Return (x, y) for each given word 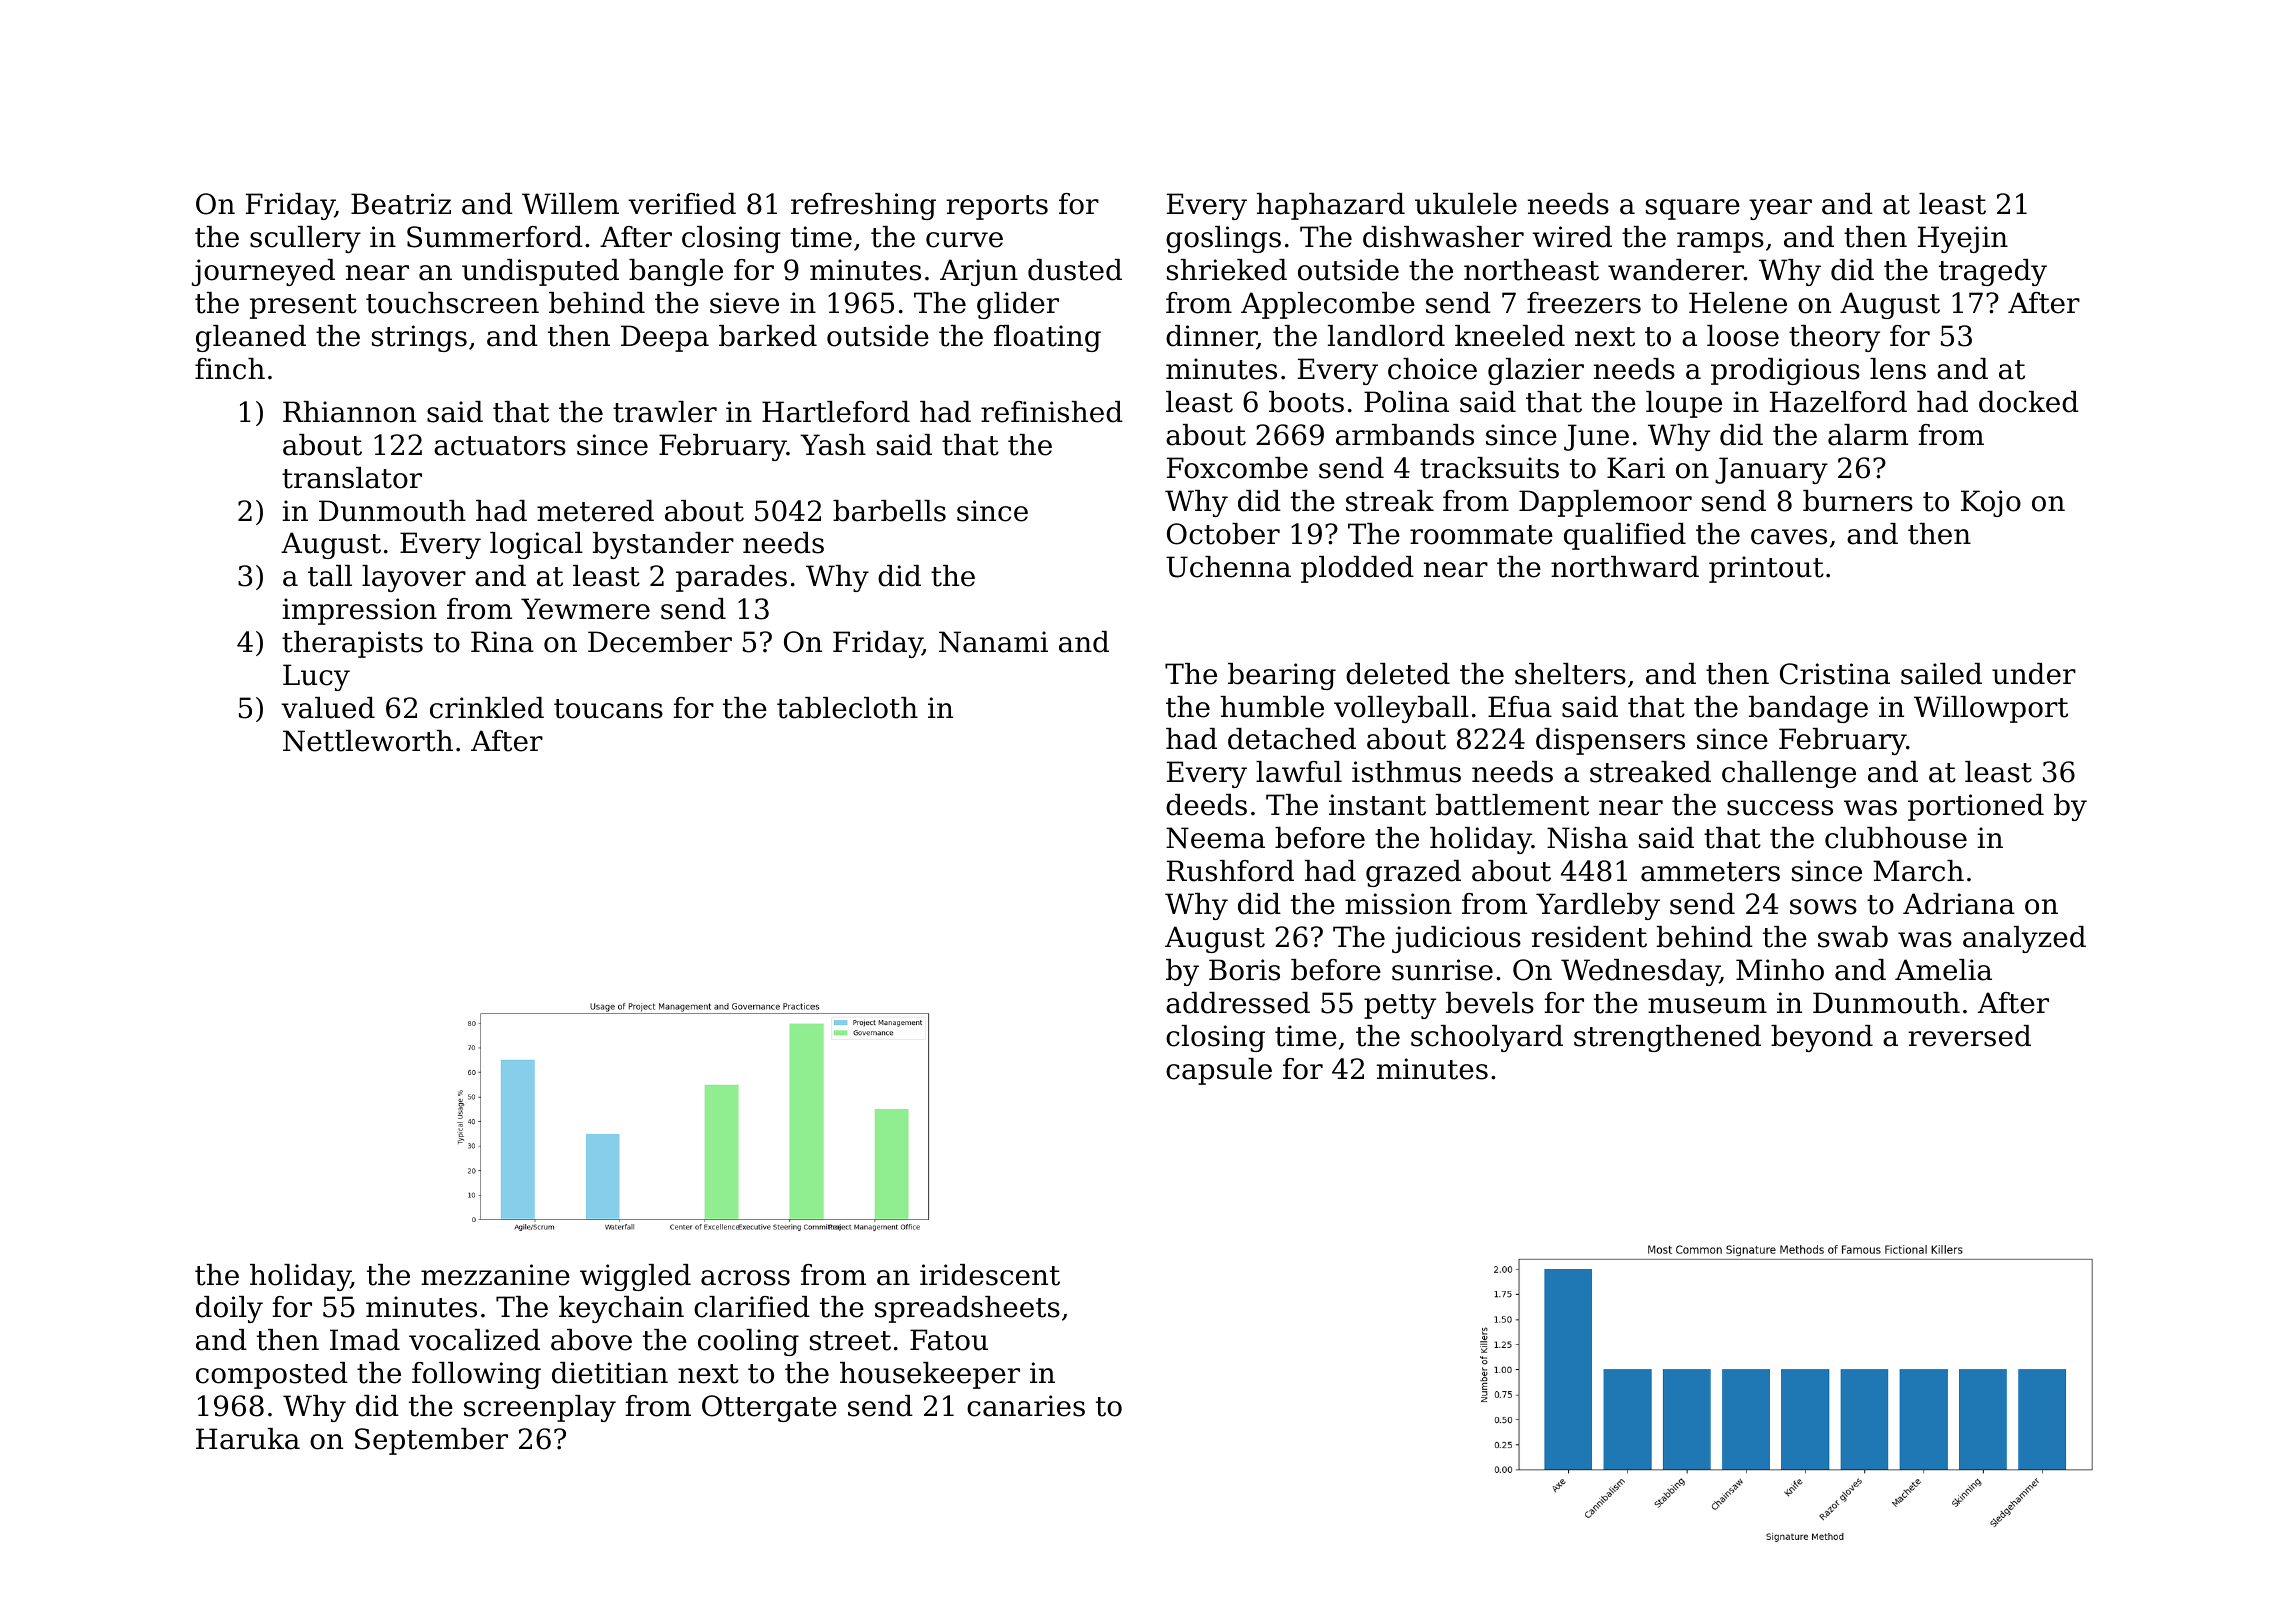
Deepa (665, 338)
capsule (1219, 1071)
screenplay (540, 1408)
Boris (1244, 970)
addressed (1238, 1003)
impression (360, 611)
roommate (1481, 535)
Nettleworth (368, 741)
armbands (1405, 435)
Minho (1780, 970)
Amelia (1943, 970)
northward (1625, 567)
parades (731, 578)
